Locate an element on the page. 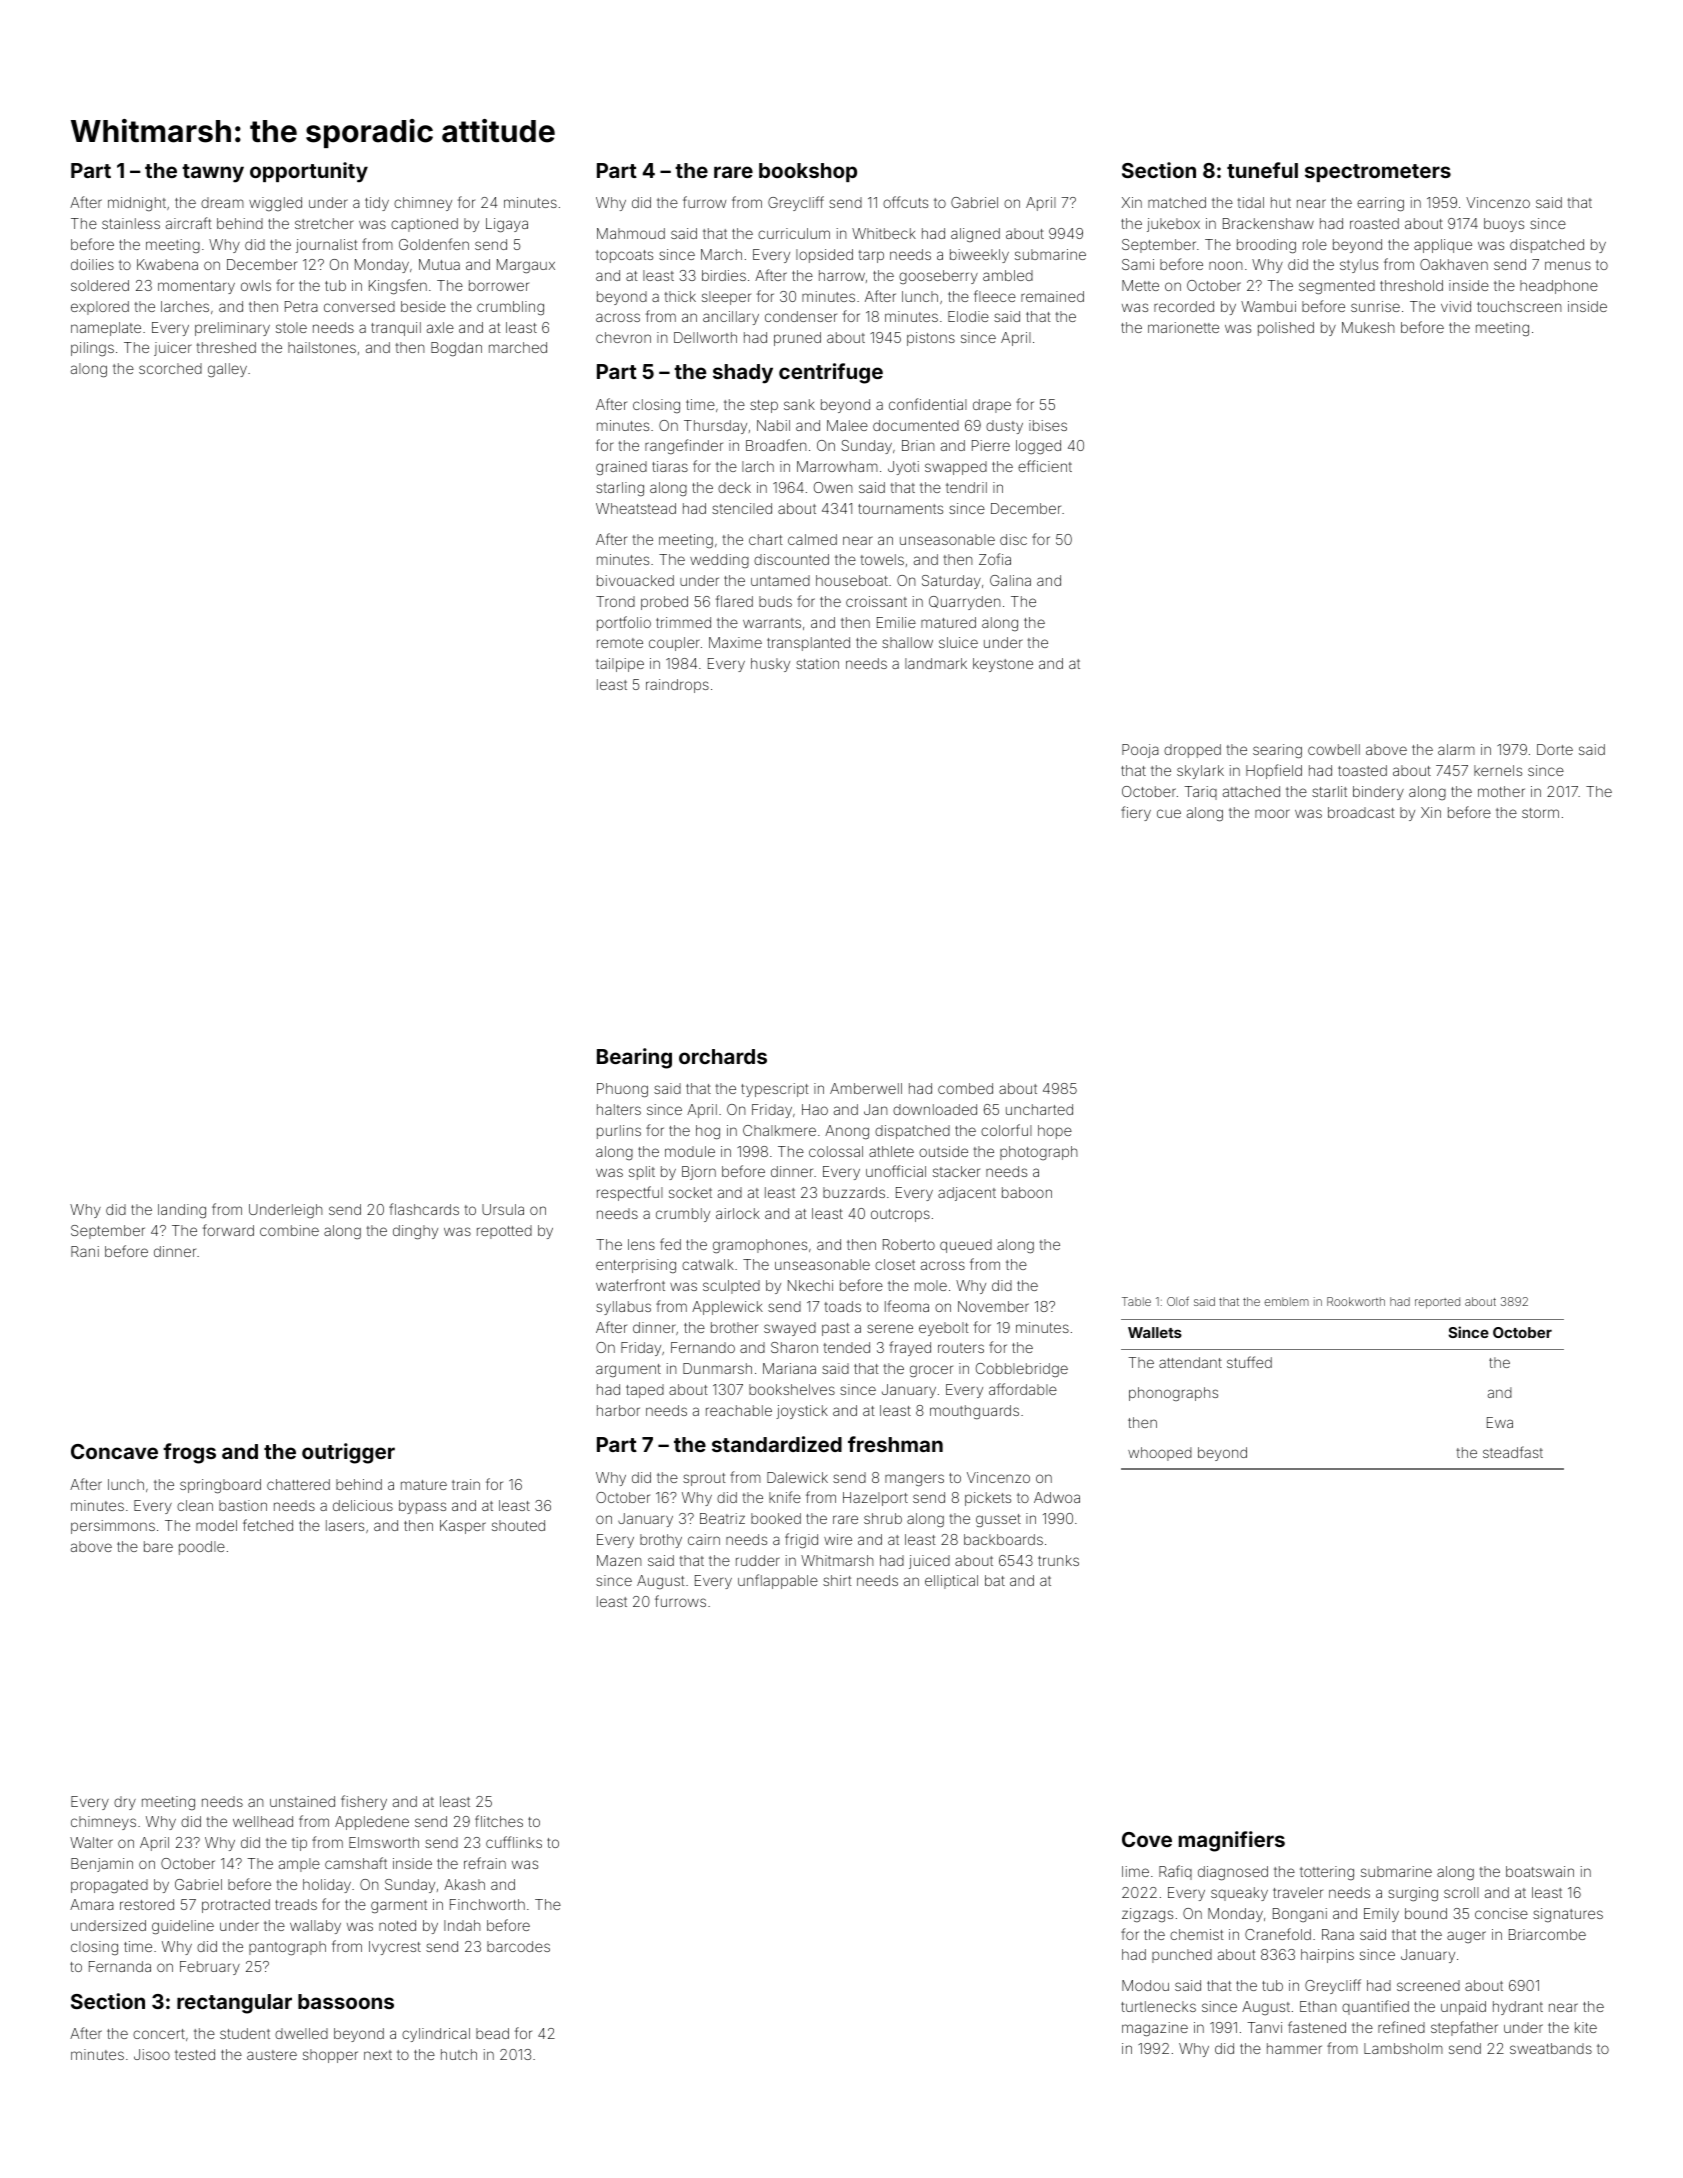  Walter is located at coordinates (91, 1842).
